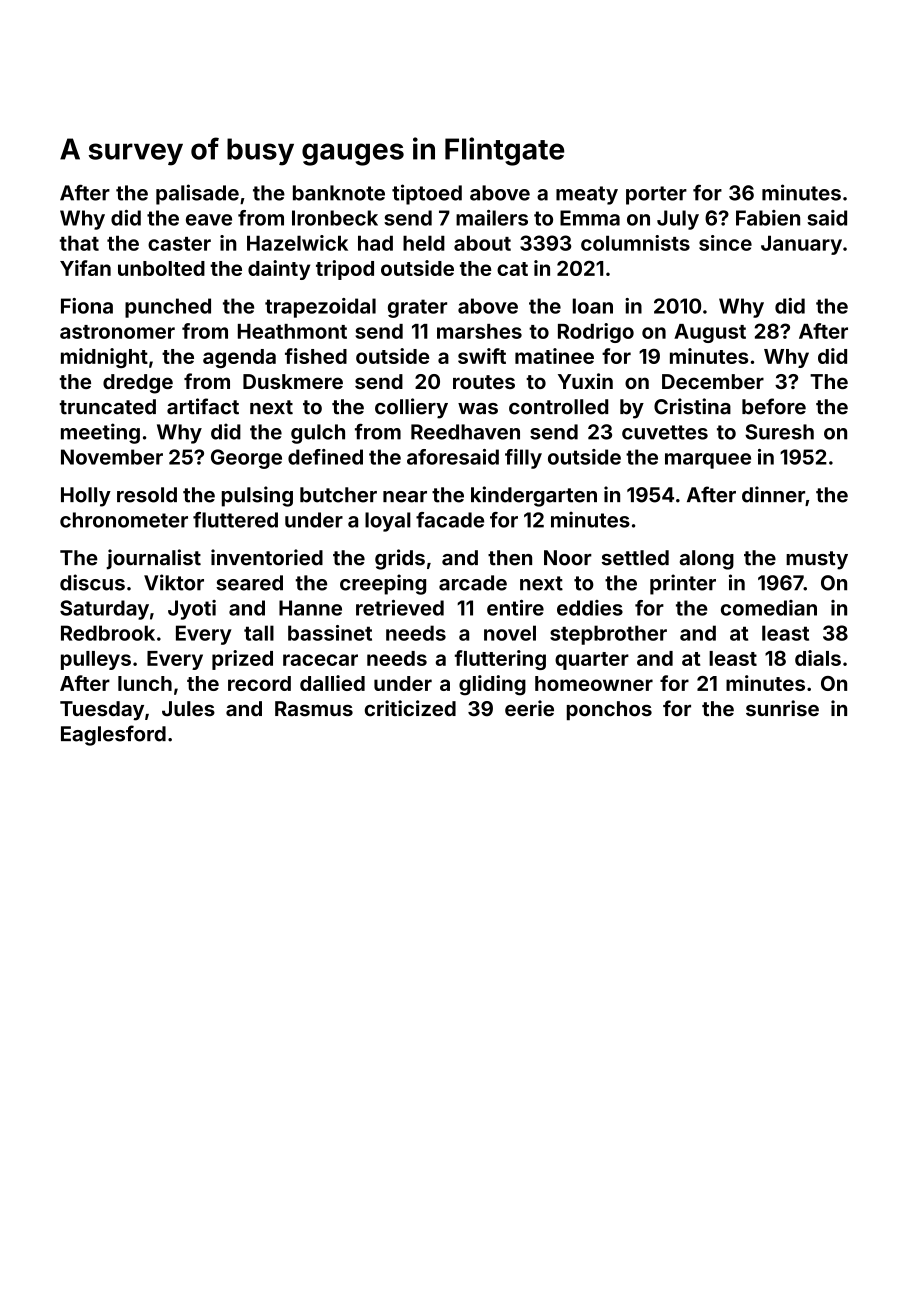 This screenshot has height=1316, width=908. What do you see at coordinates (279, 270) in the screenshot?
I see `dainty` at bounding box center [279, 270].
